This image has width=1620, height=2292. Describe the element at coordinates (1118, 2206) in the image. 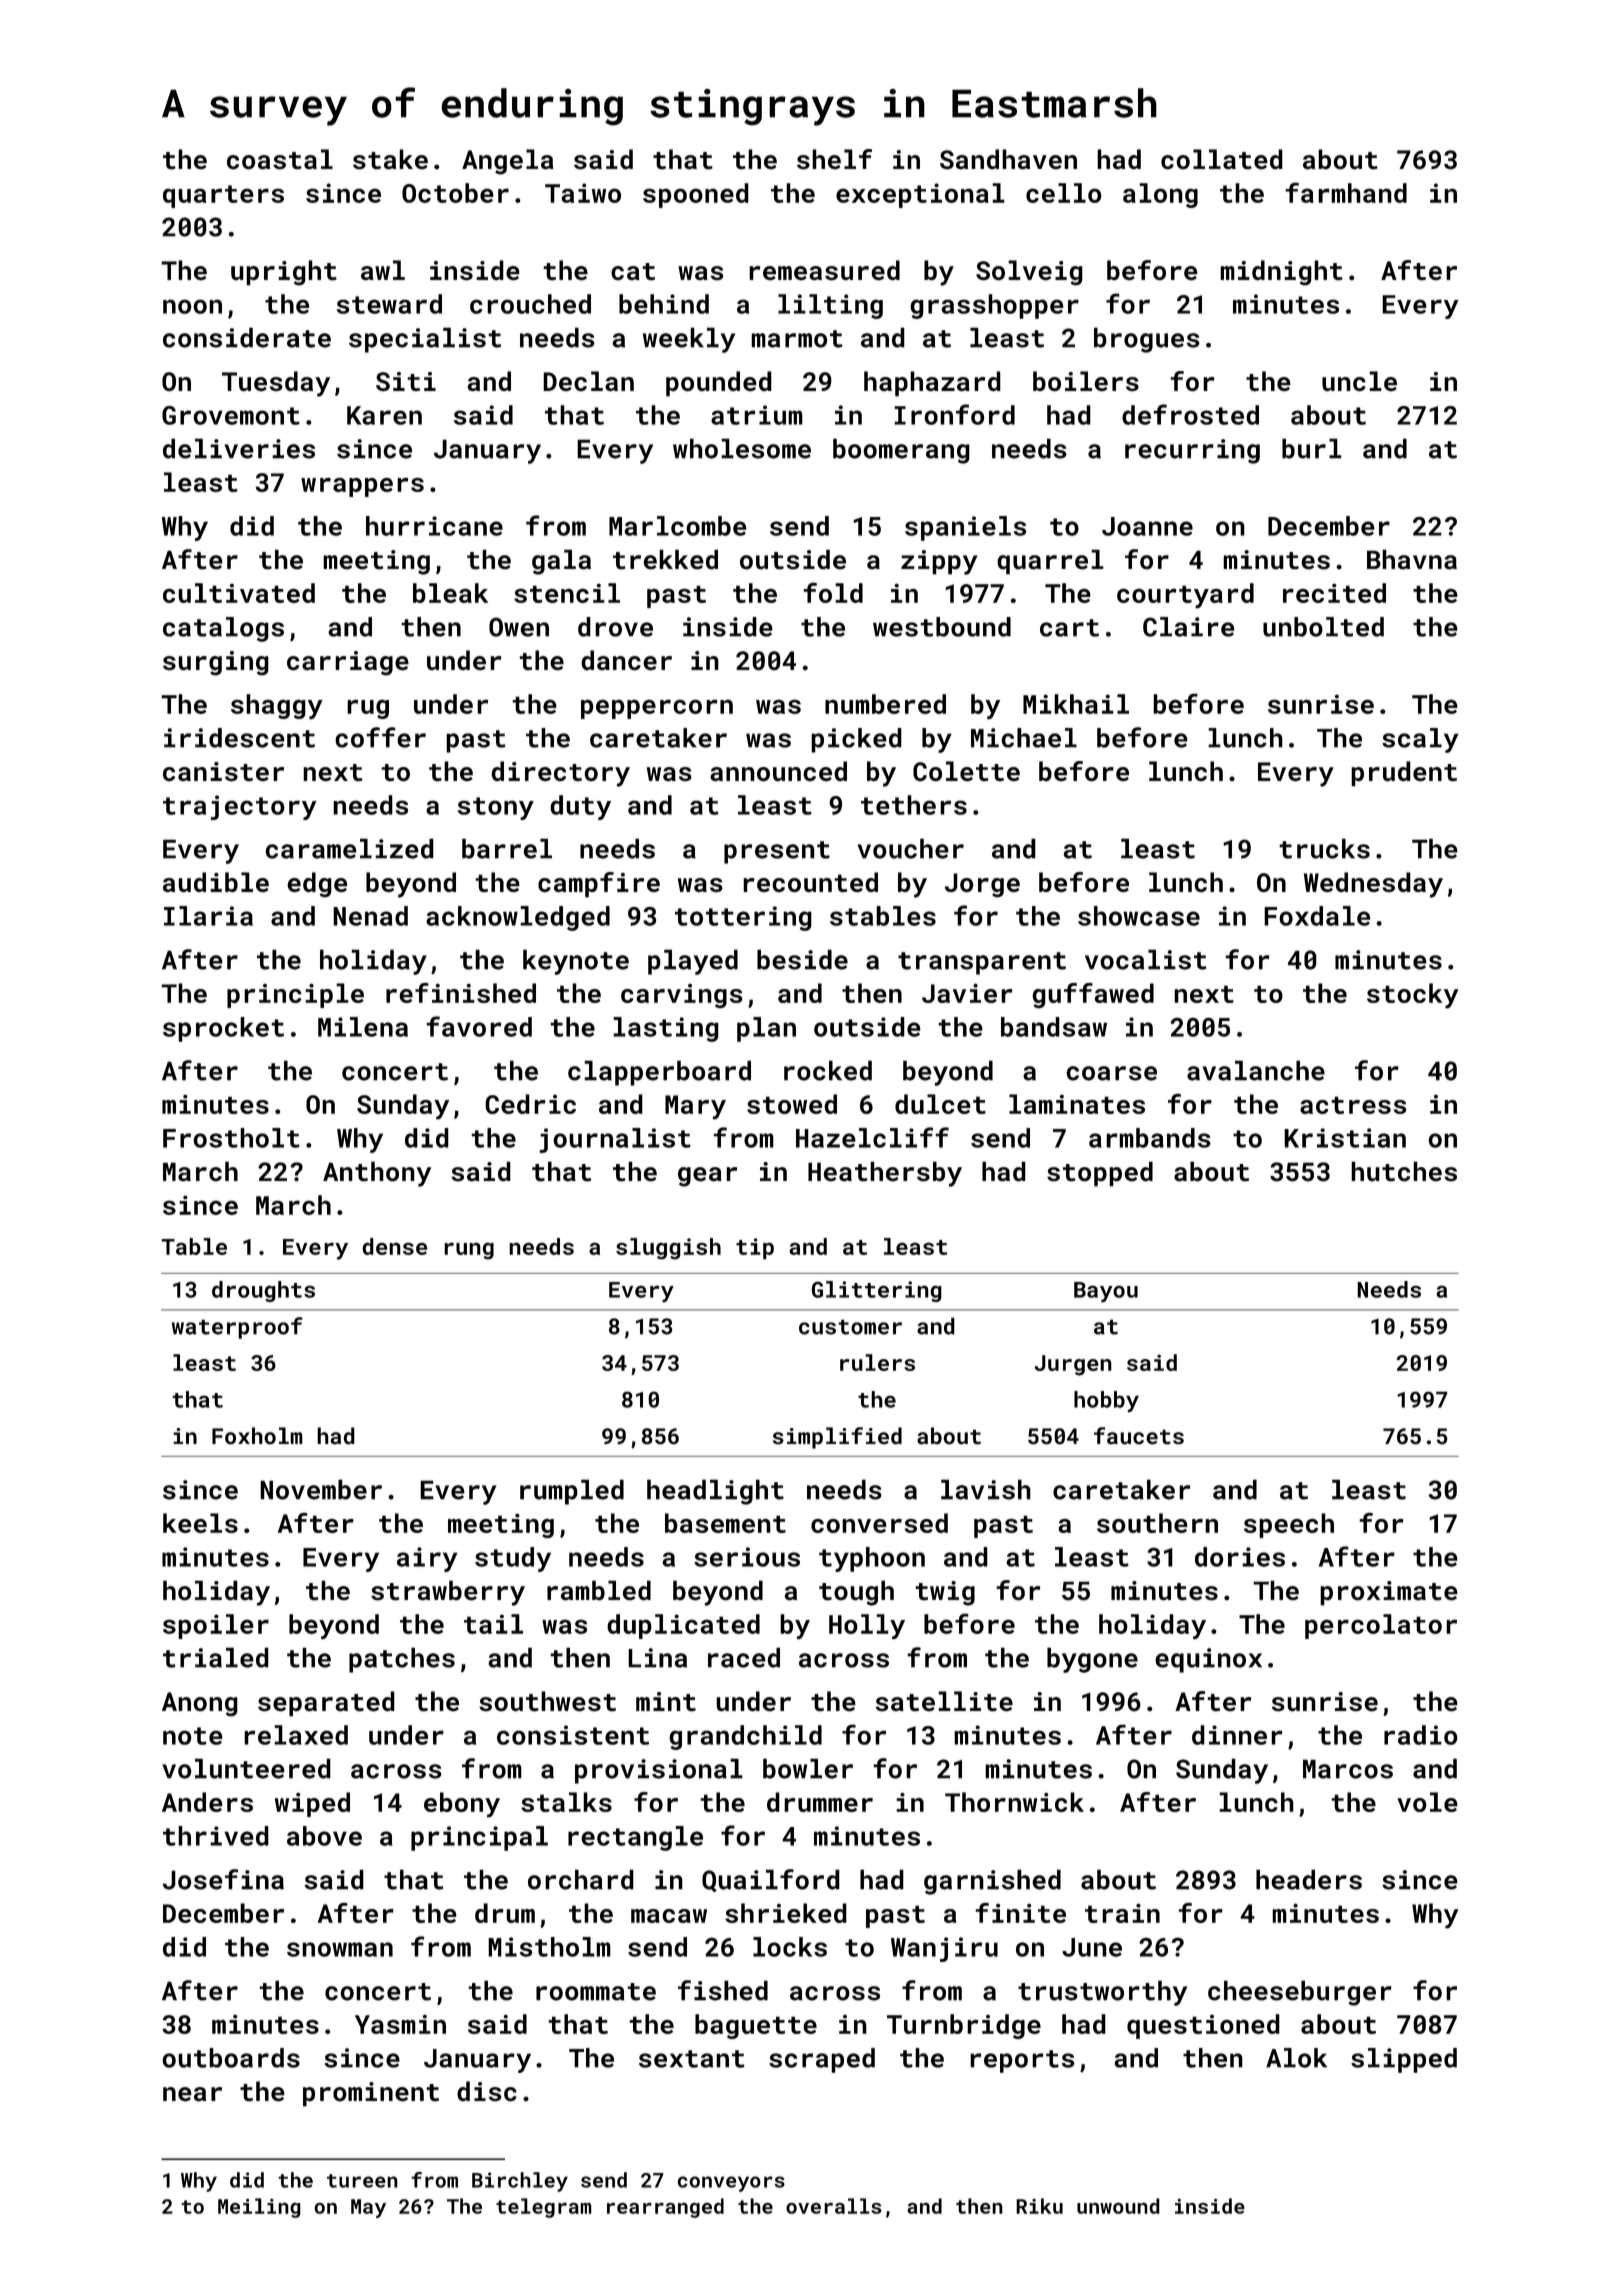

I see `unwound` at that location.
